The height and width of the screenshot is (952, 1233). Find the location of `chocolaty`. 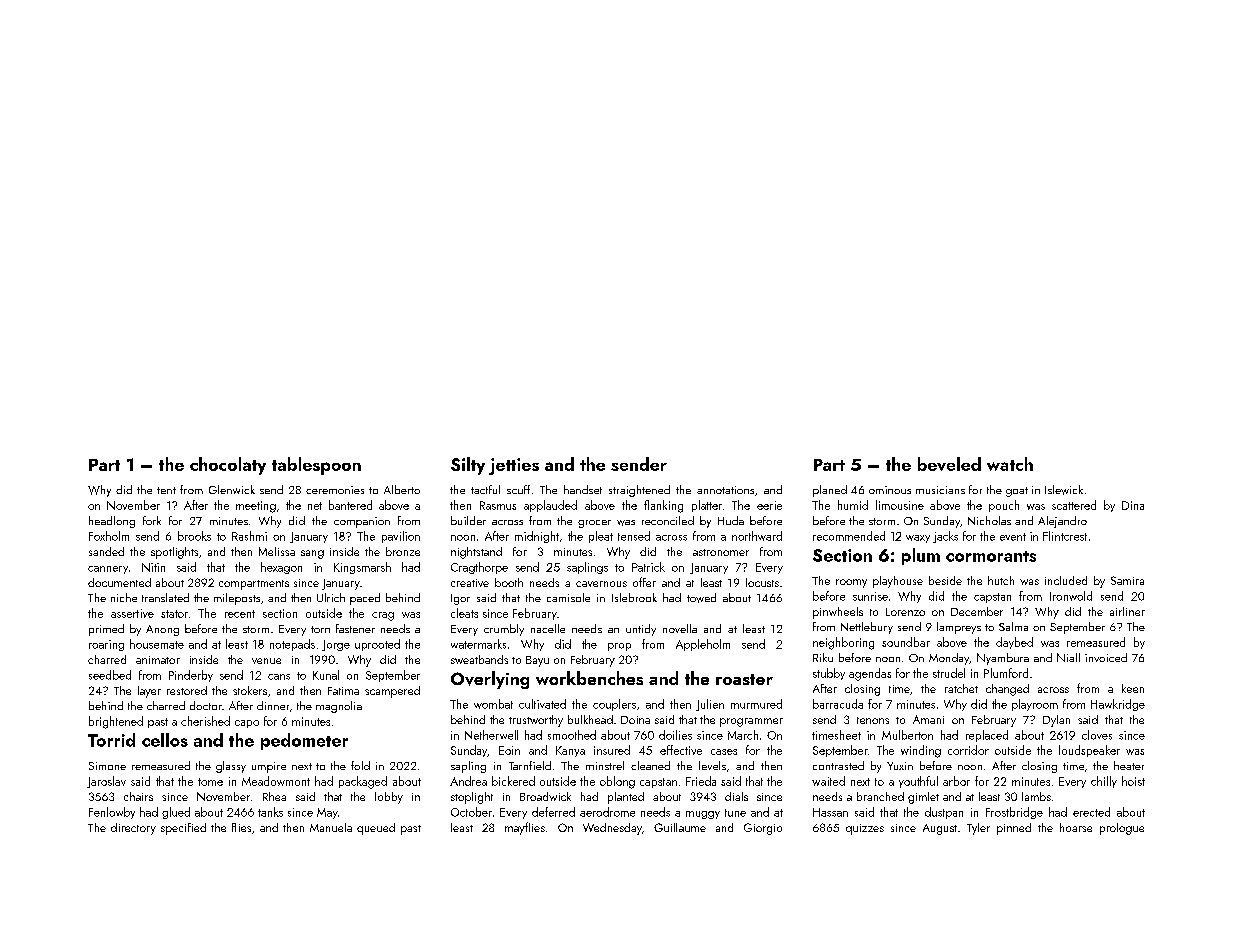

chocolaty is located at coordinates (228, 466).
